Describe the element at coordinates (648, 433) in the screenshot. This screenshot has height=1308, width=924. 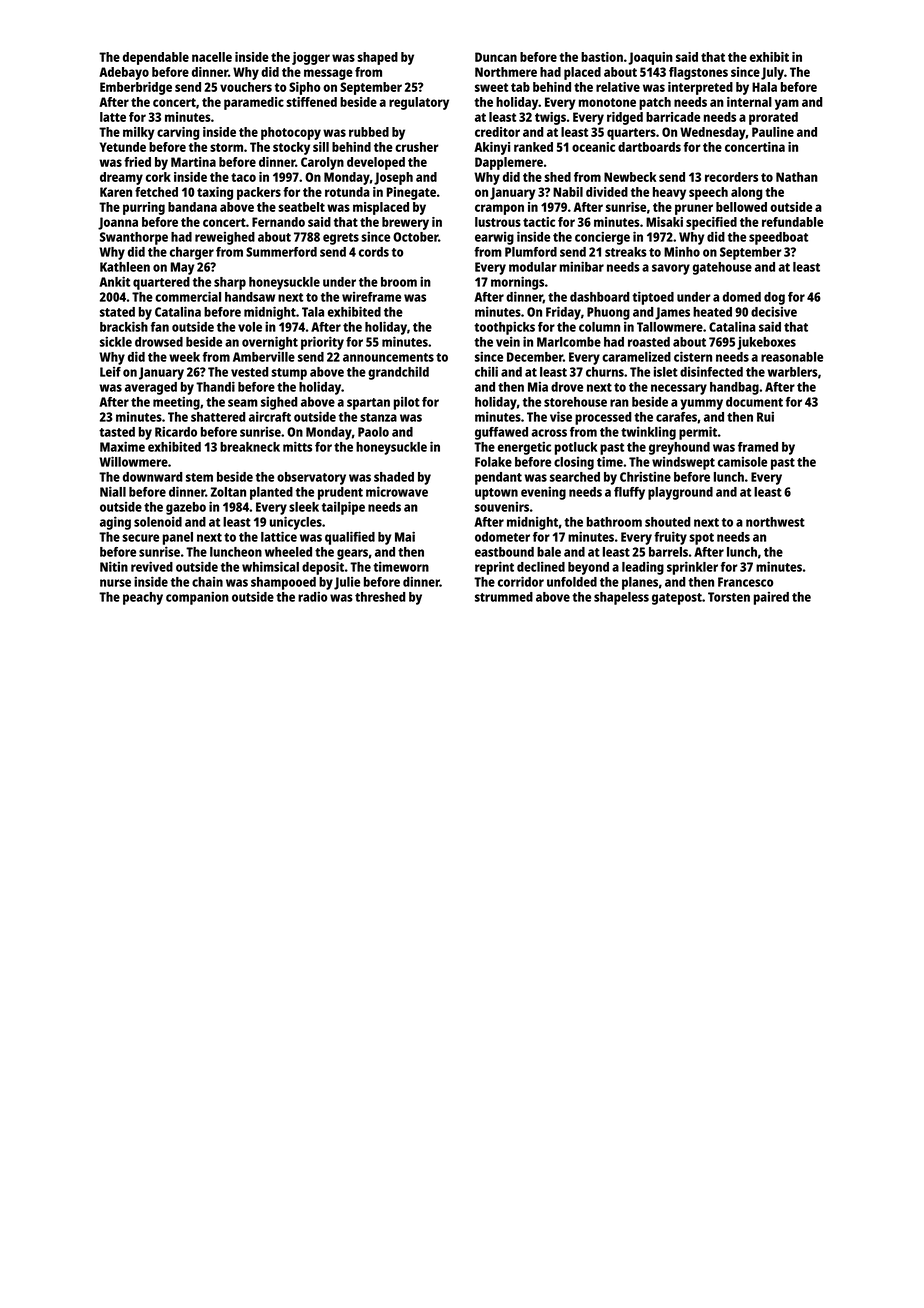
I see `twinkling` at that location.
